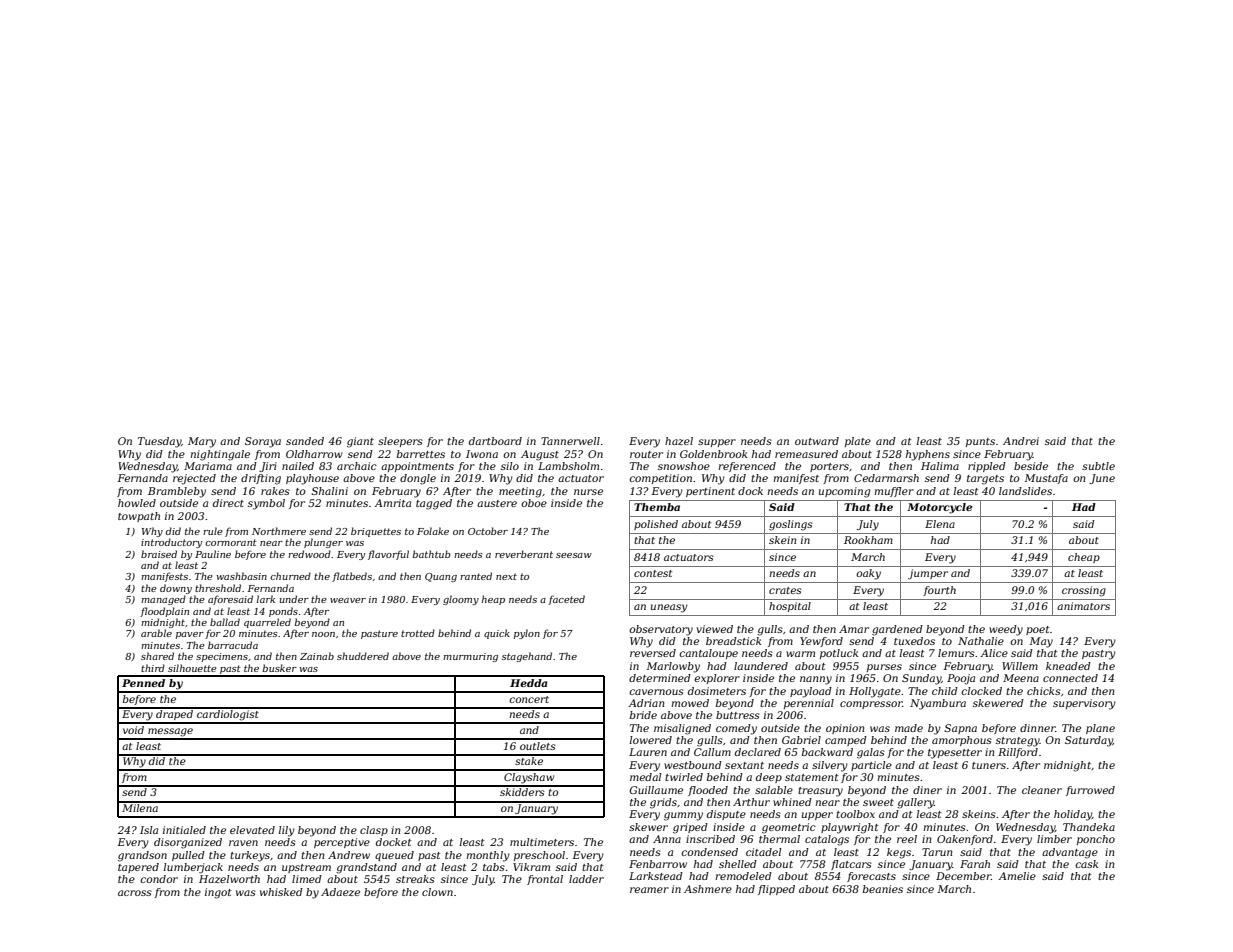 The width and height of the screenshot is (1233, 952). Describe the element at coordinates (497, 634) in the screenshot. I see `quick` at that location.
